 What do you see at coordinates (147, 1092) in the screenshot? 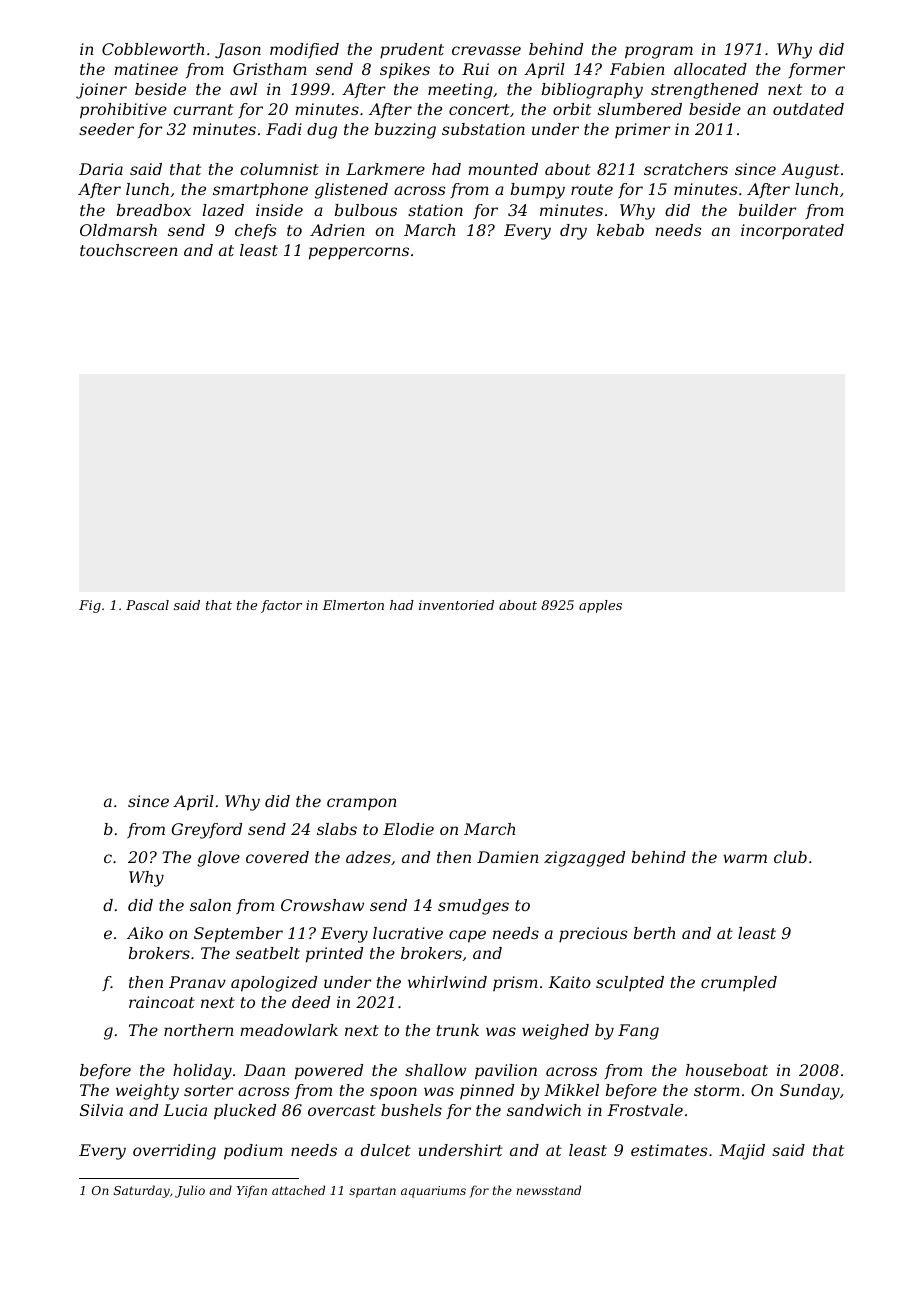
I see `weighty` at bounding box center [147, 1092].
